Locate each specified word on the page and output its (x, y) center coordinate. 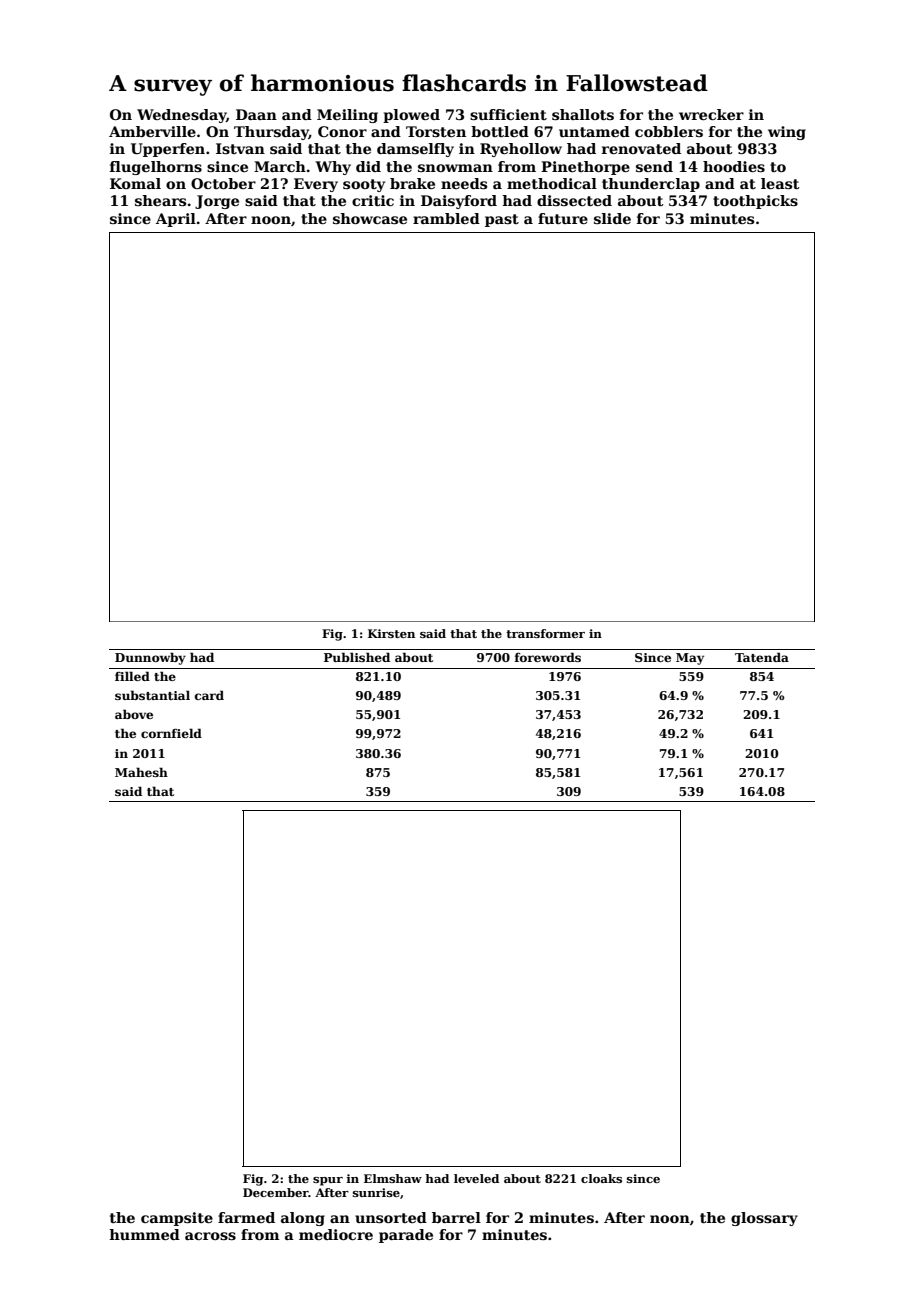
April (176, 220)
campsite (177, 1219)
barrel (456, 1217)
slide (612, 218)
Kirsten (391, 633)
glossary (764, 1219)
